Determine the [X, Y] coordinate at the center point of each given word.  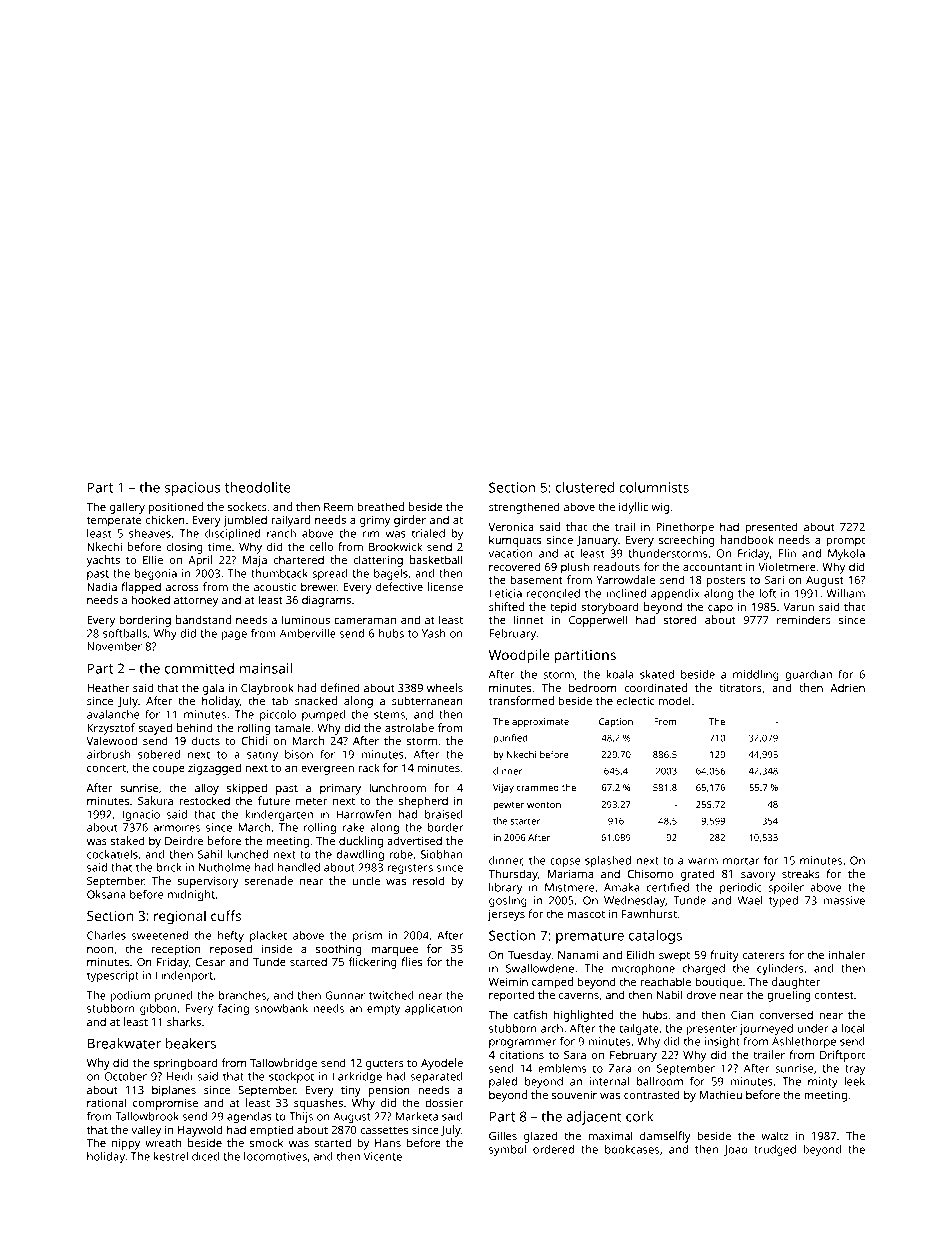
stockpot [291, 1077]
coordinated [655, 687]
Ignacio [141, 815]
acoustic [275, 587]
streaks [801, 873]
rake [354, 827]
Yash [434, 633]
